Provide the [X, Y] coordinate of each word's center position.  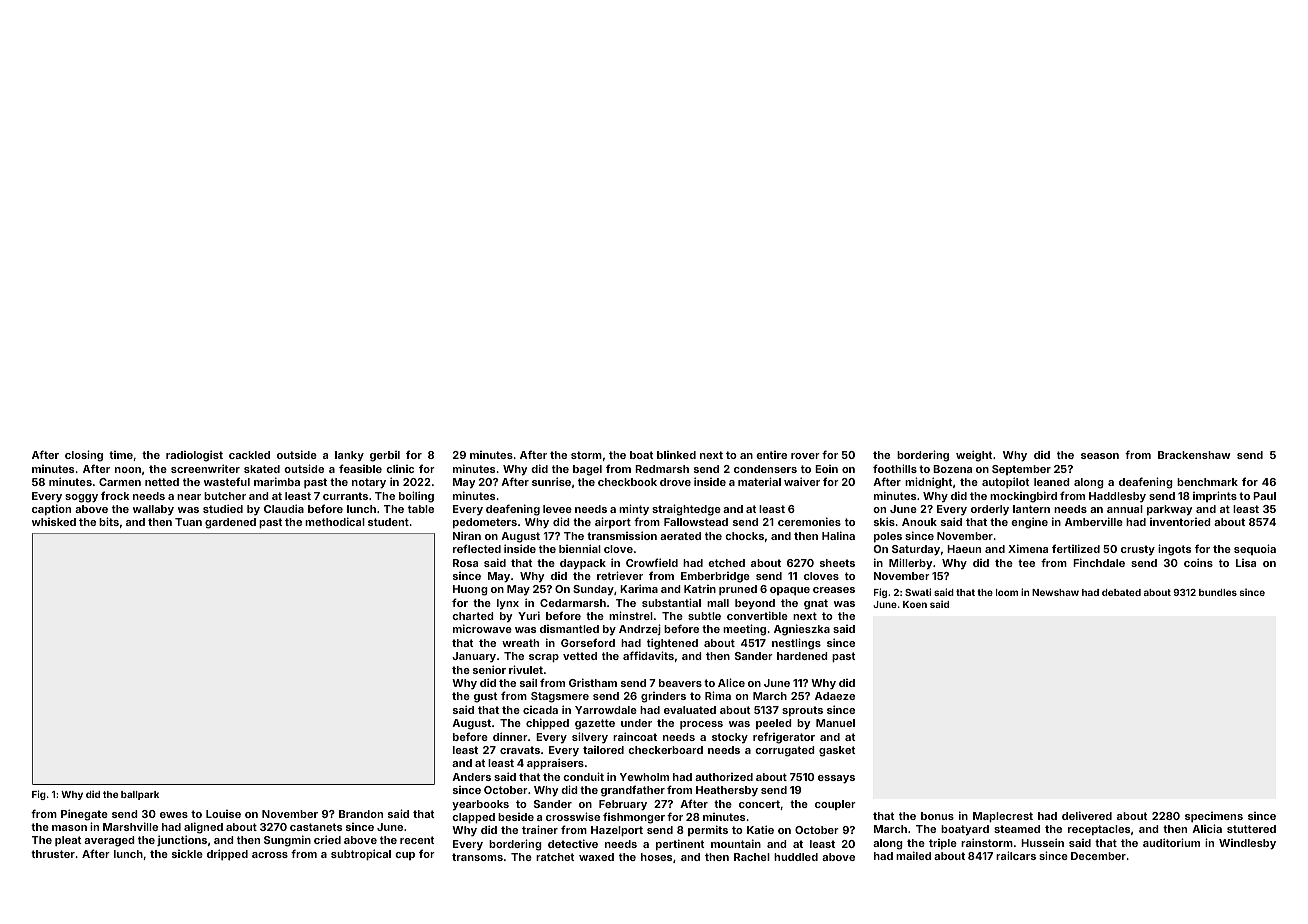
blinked [676, 455]
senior [489, 669]
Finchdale [1099, 562]
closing [84, 456]
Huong [470, 590]
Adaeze [835, 696]
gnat [816, 604]
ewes [174, 815]
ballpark [140, 795]
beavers [680, 683]
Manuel [835, 723]
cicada [540, 710]
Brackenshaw [1194, 455]
